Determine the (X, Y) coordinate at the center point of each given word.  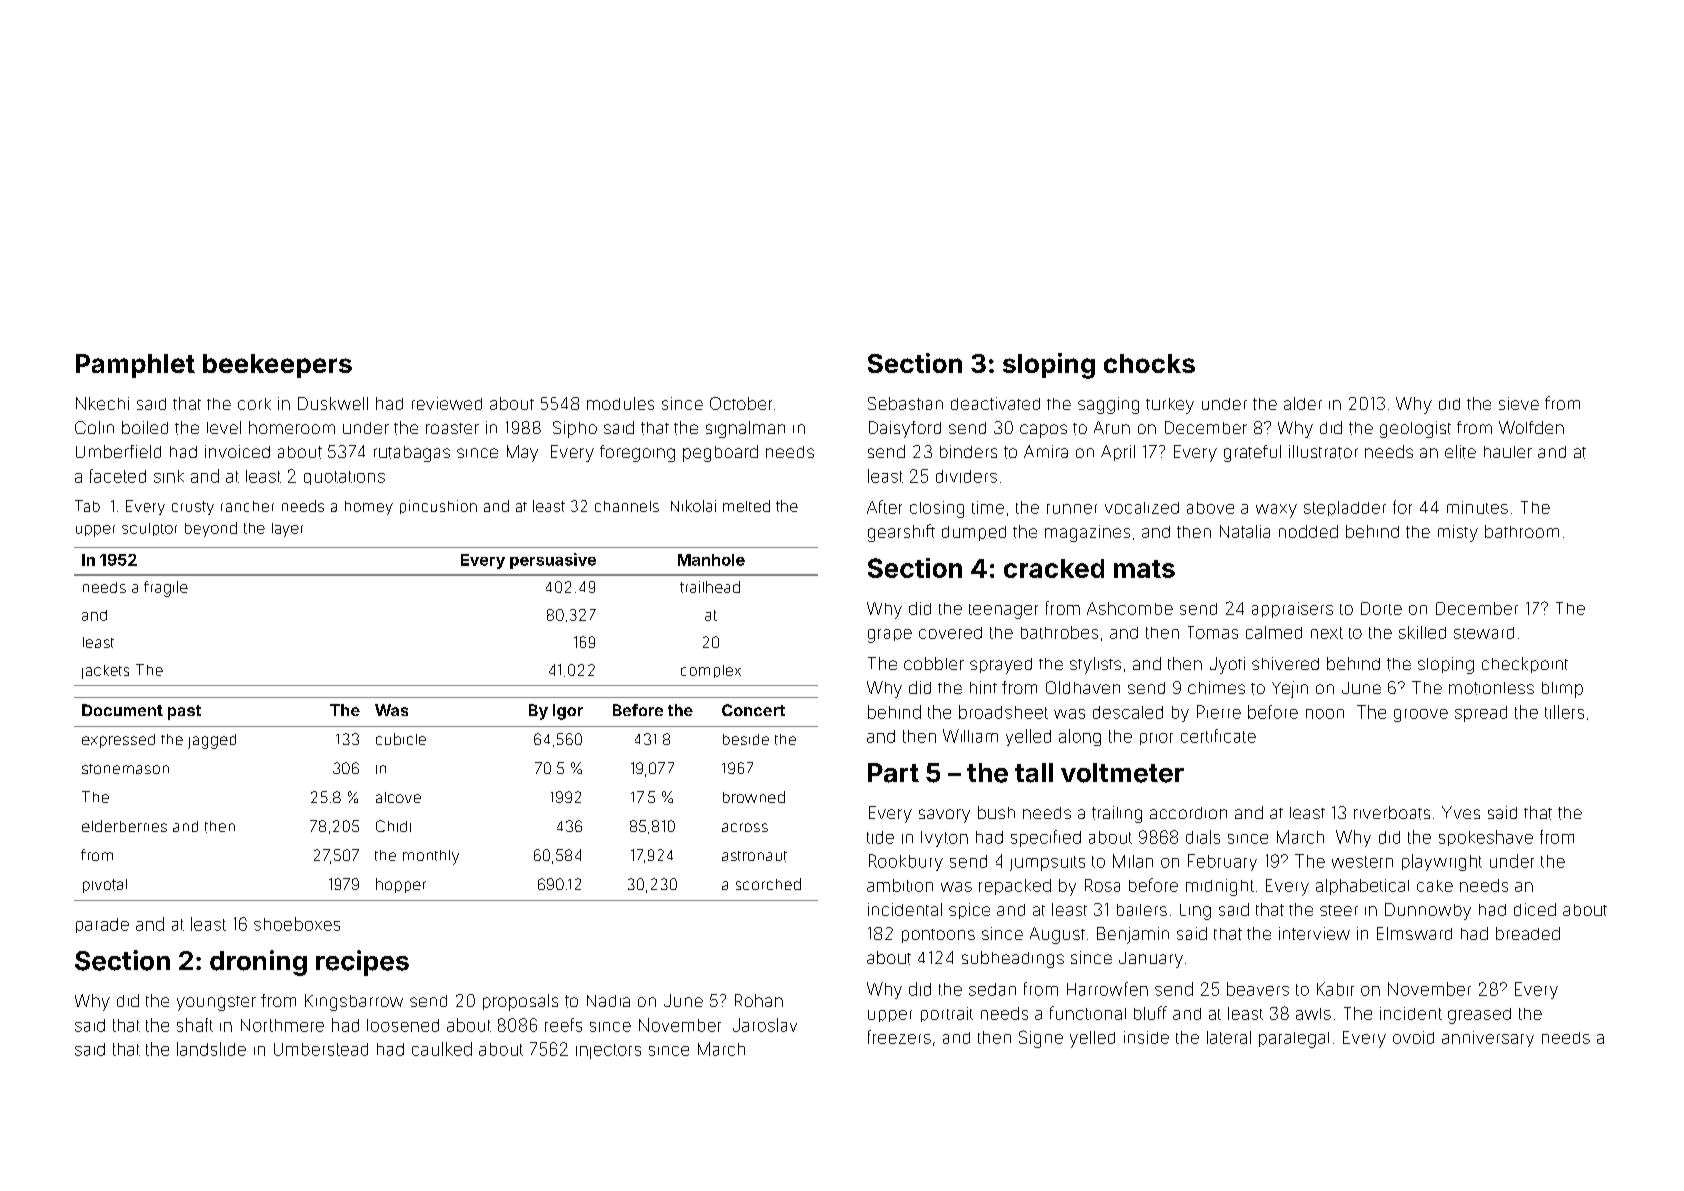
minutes (1477, 507)
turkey (1170, 406)
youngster (216, 1003)
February (1222, 862)
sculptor (149, 529)
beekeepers (277, 366)
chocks (1149, 363)
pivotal (105, 886)
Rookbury (906, 862)
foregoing (637, 453)
